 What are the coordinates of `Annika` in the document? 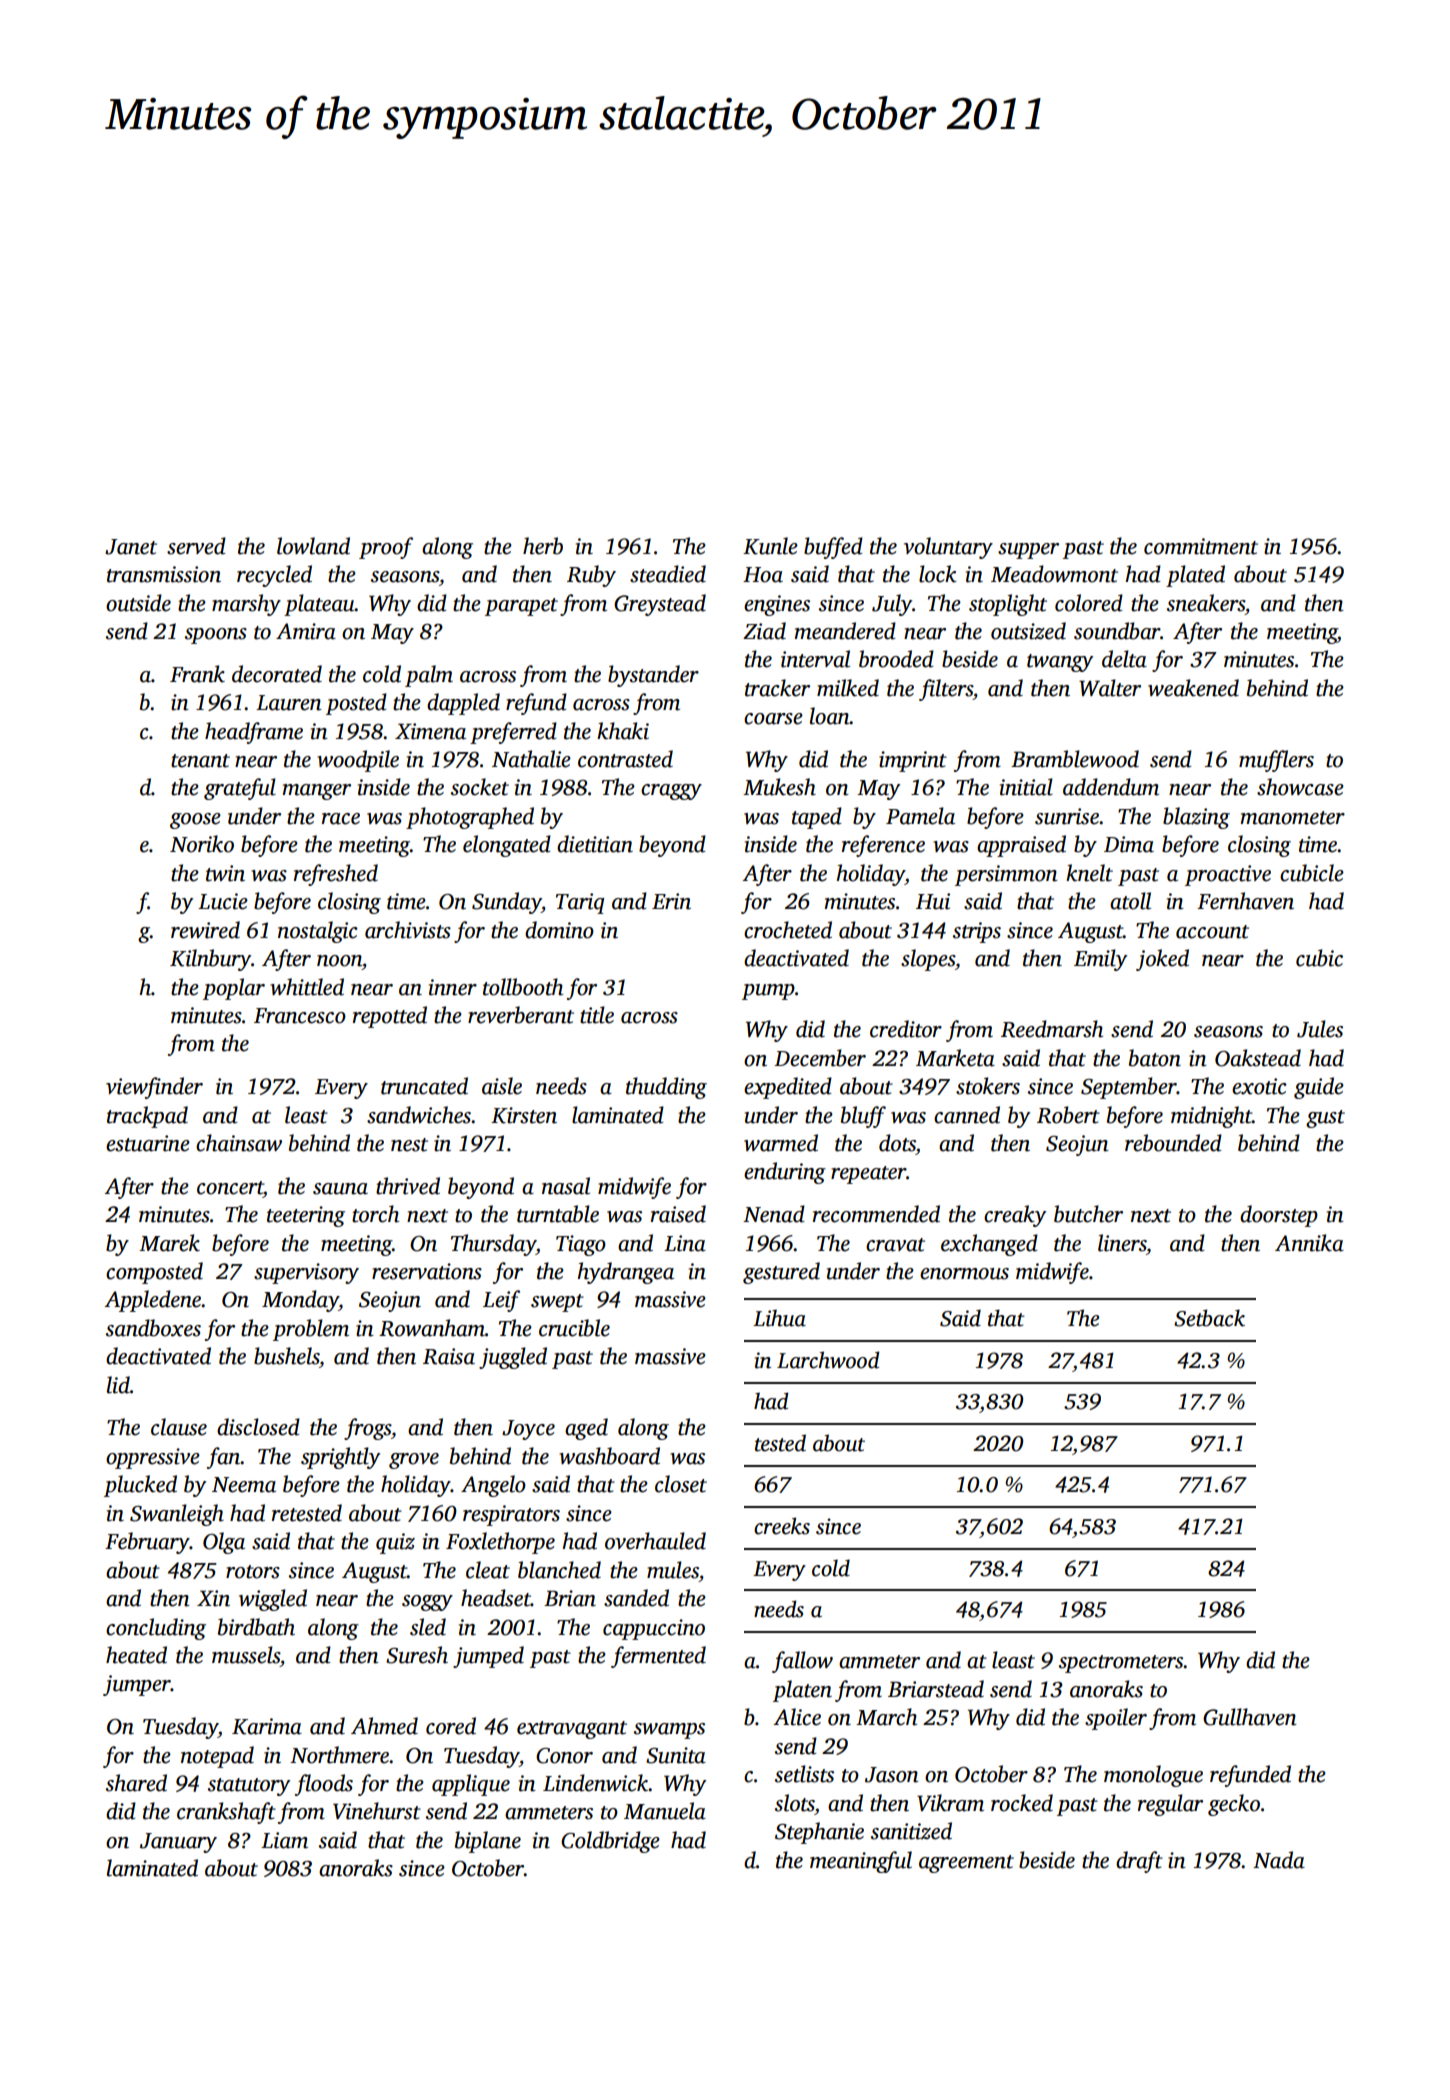 It's located at (1309, 1243).
